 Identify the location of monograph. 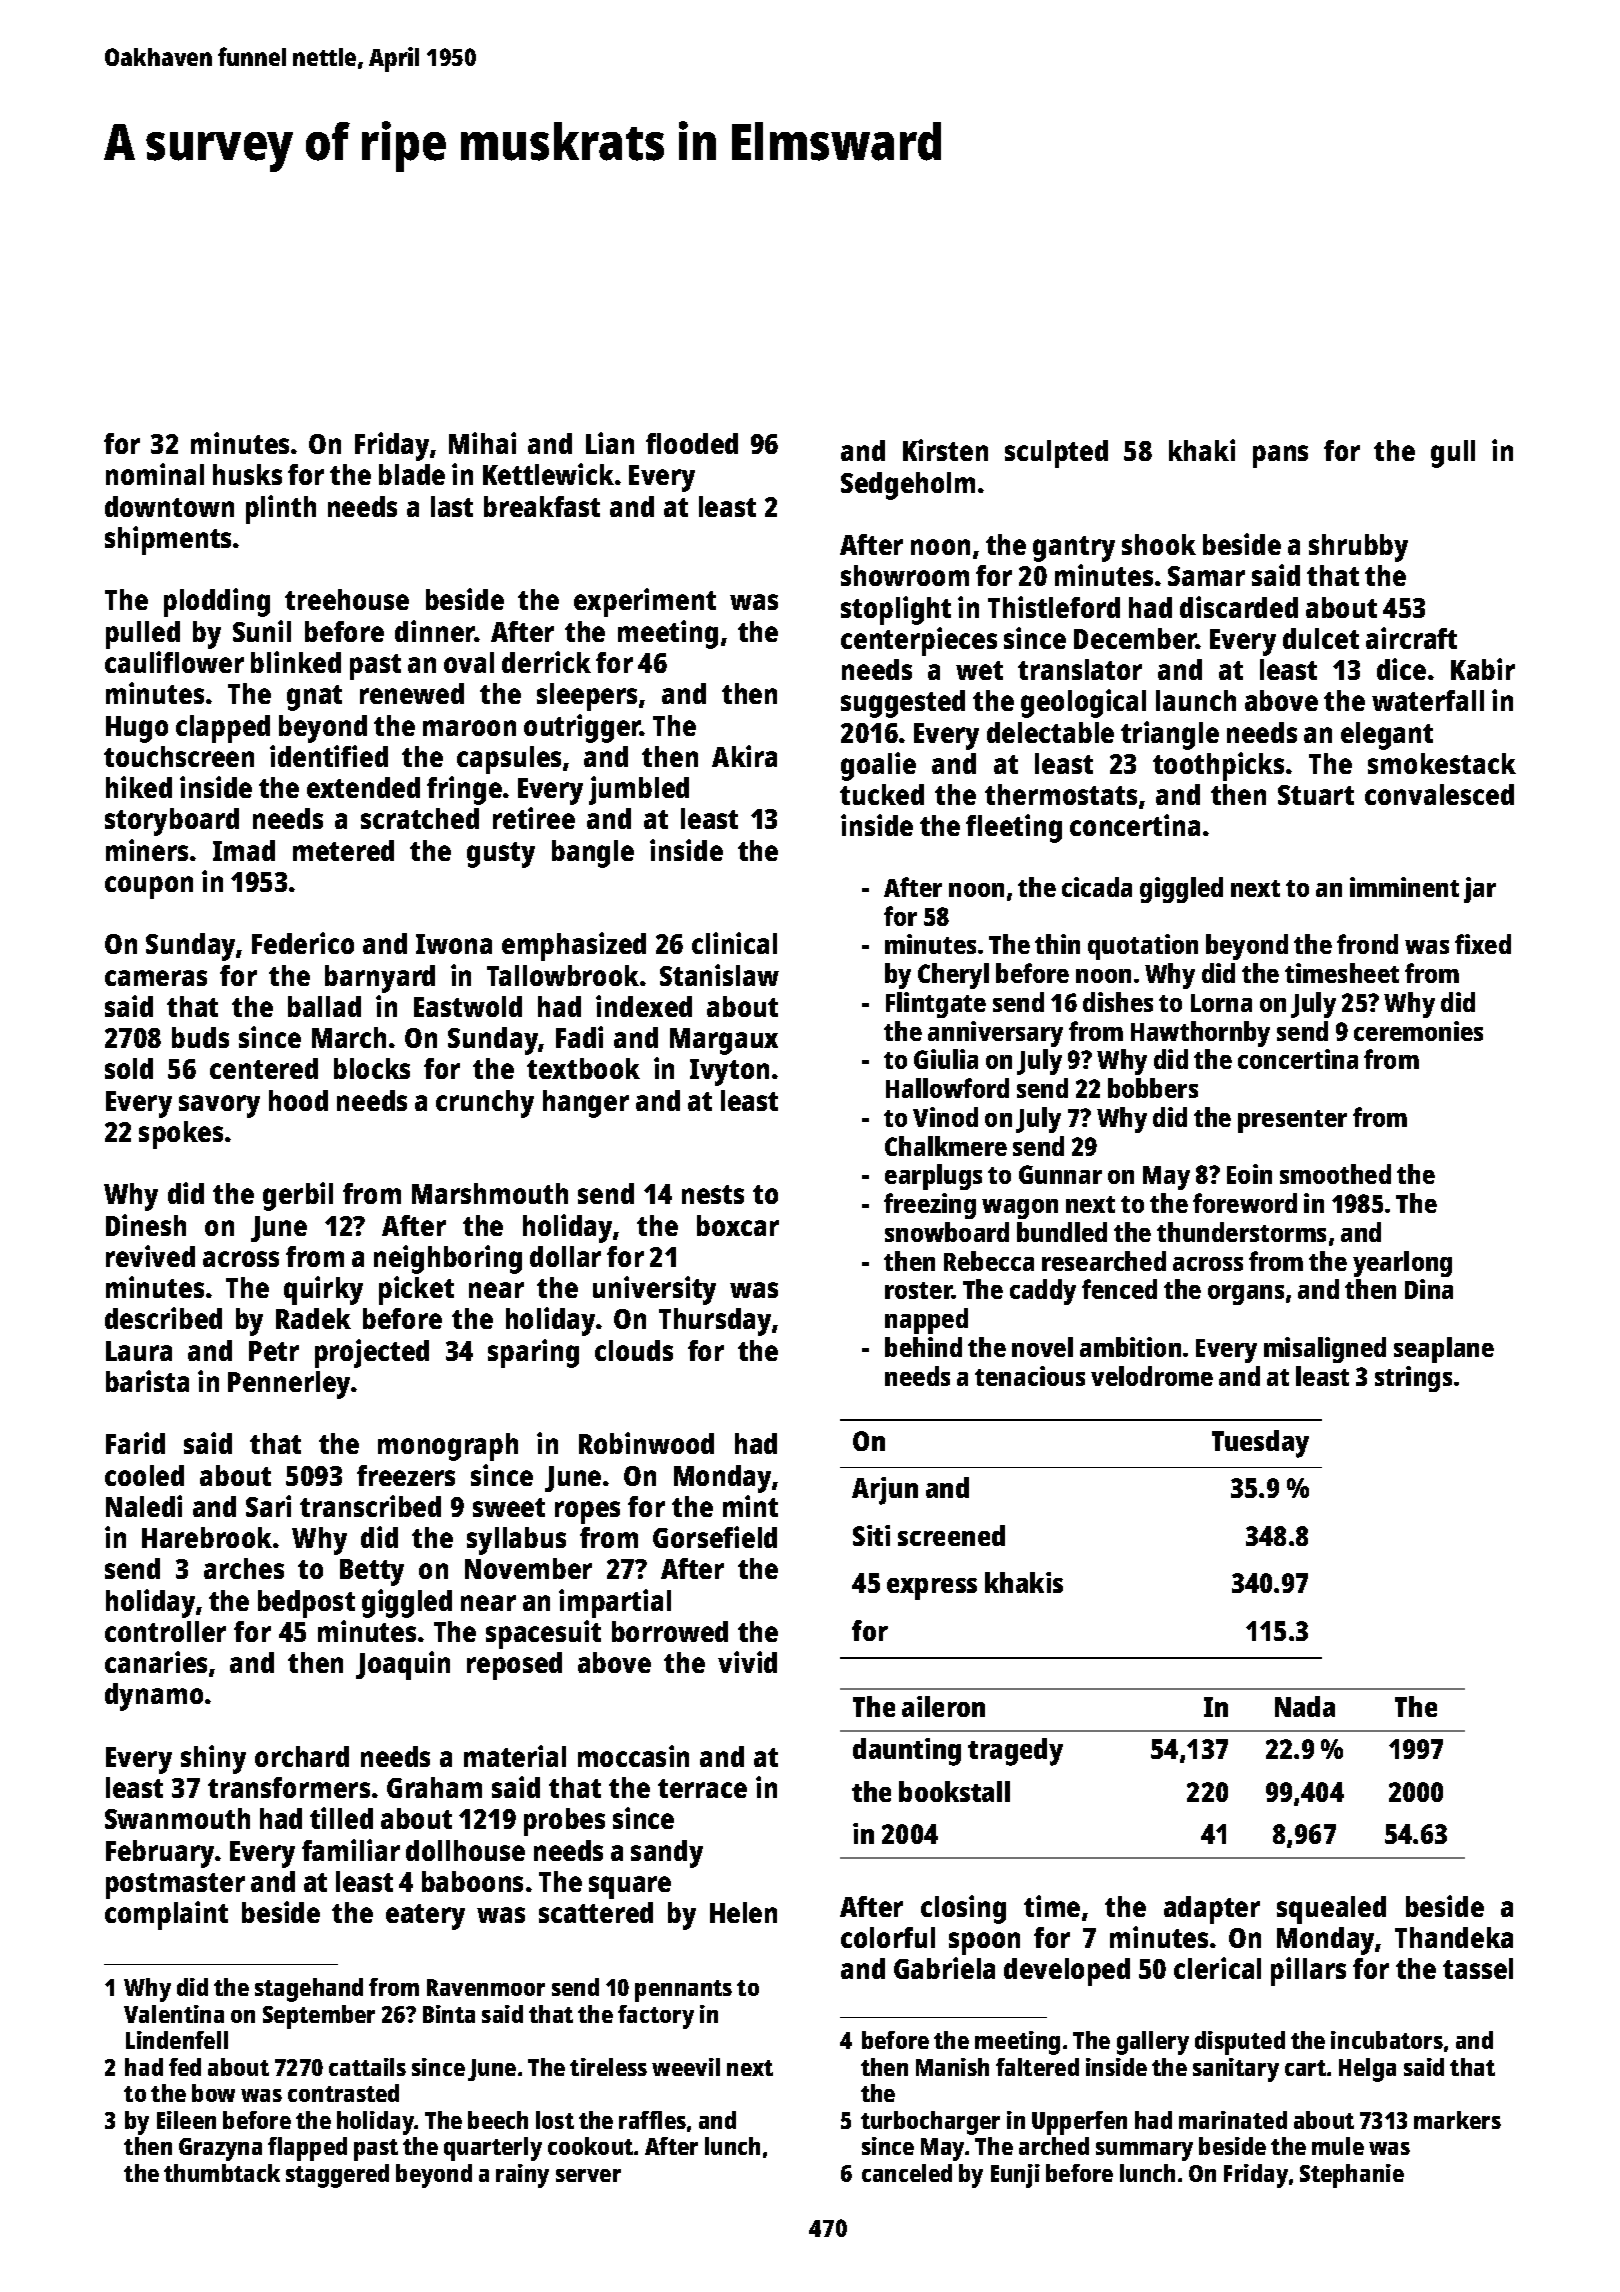
(448, 1447).
